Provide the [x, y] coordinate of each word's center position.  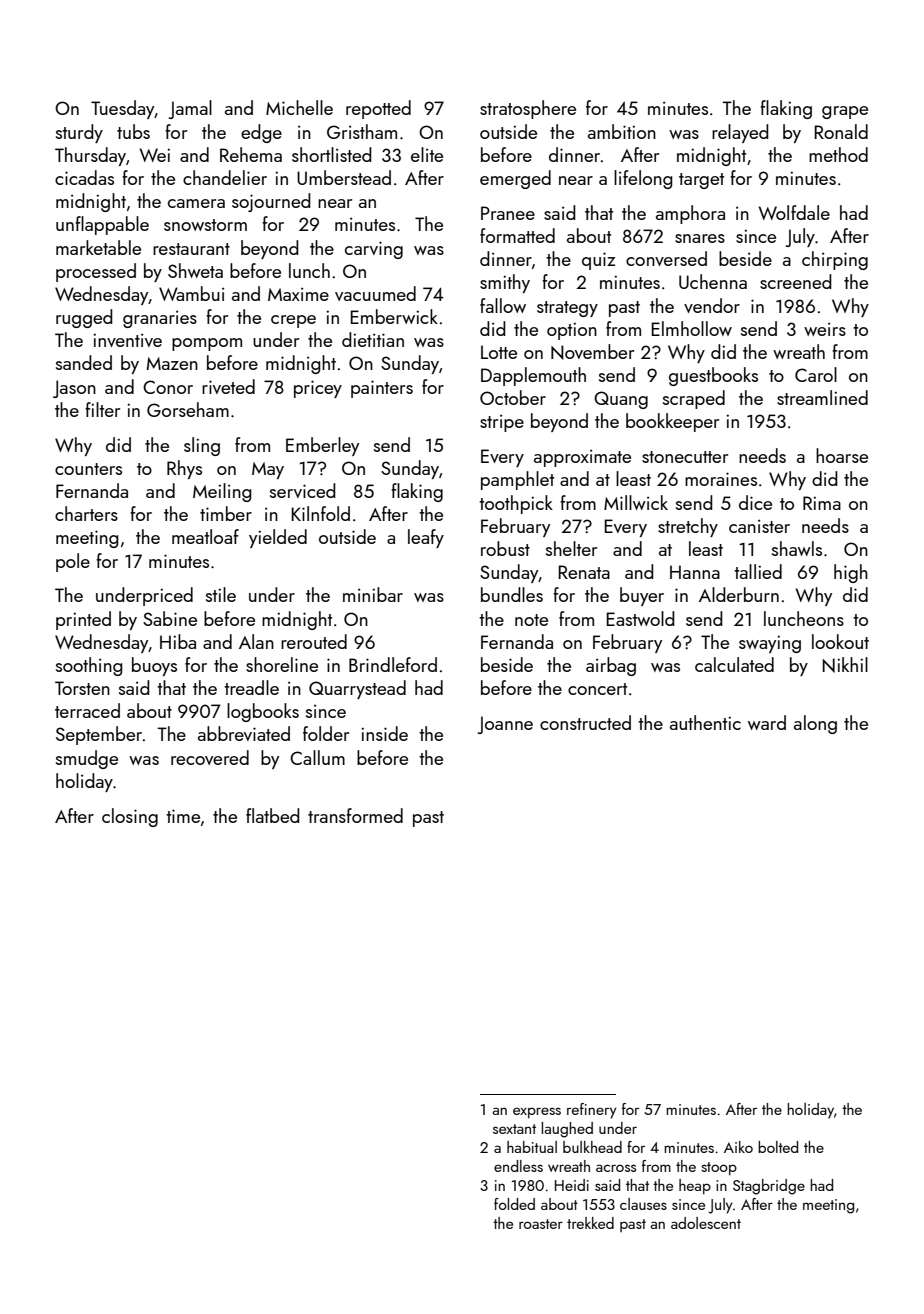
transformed [355, 815]
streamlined [822, 397]
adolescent [706, 1223]
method [838, 154]
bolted [778, 1147]
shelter [571, 548]
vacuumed [375, 293]
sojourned [271, 202]
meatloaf [205, 536]
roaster [541, 1224]
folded [514, 1204]
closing [130, 817]
